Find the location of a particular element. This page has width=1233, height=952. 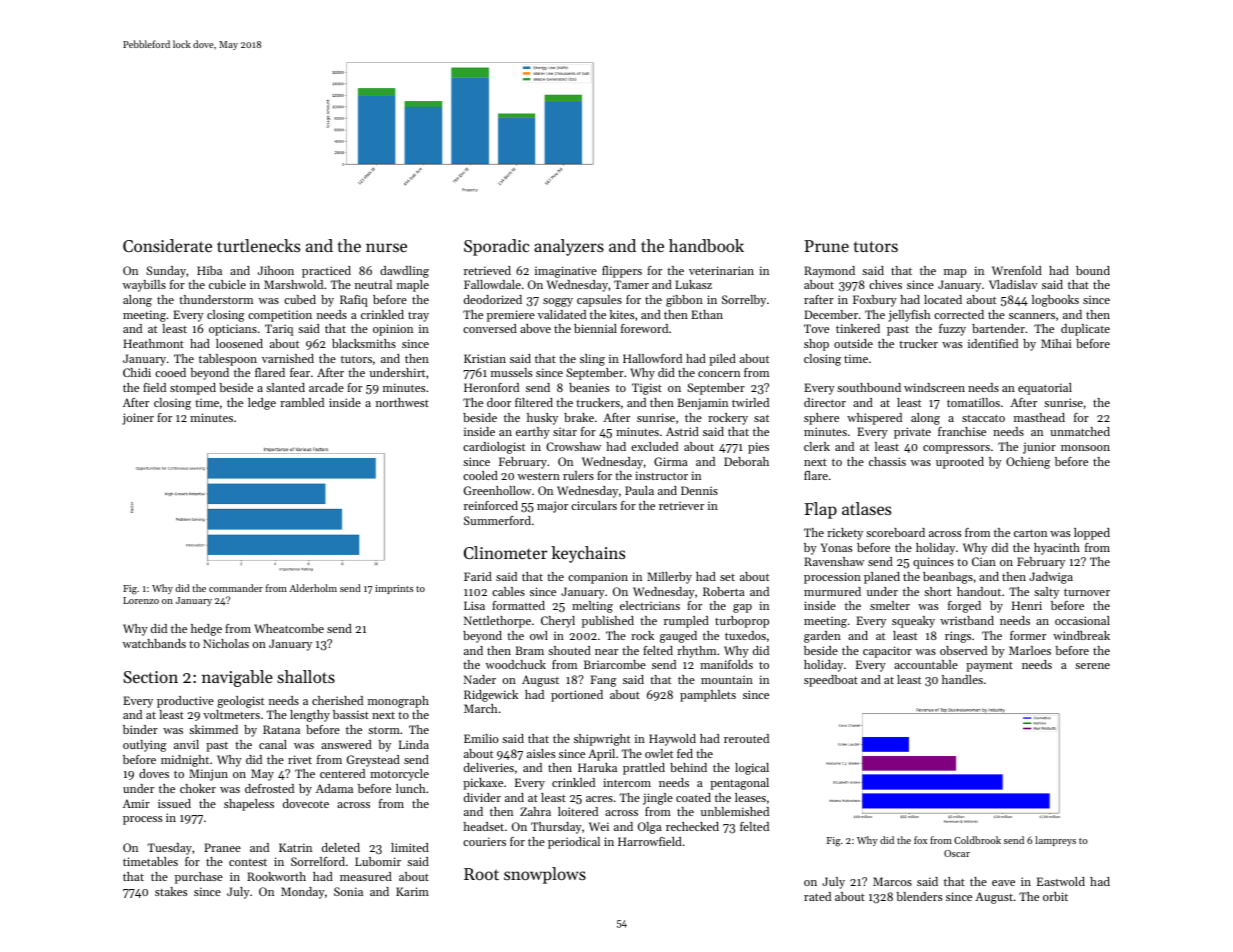

cardiologist is located at coordinates (494, 448).
